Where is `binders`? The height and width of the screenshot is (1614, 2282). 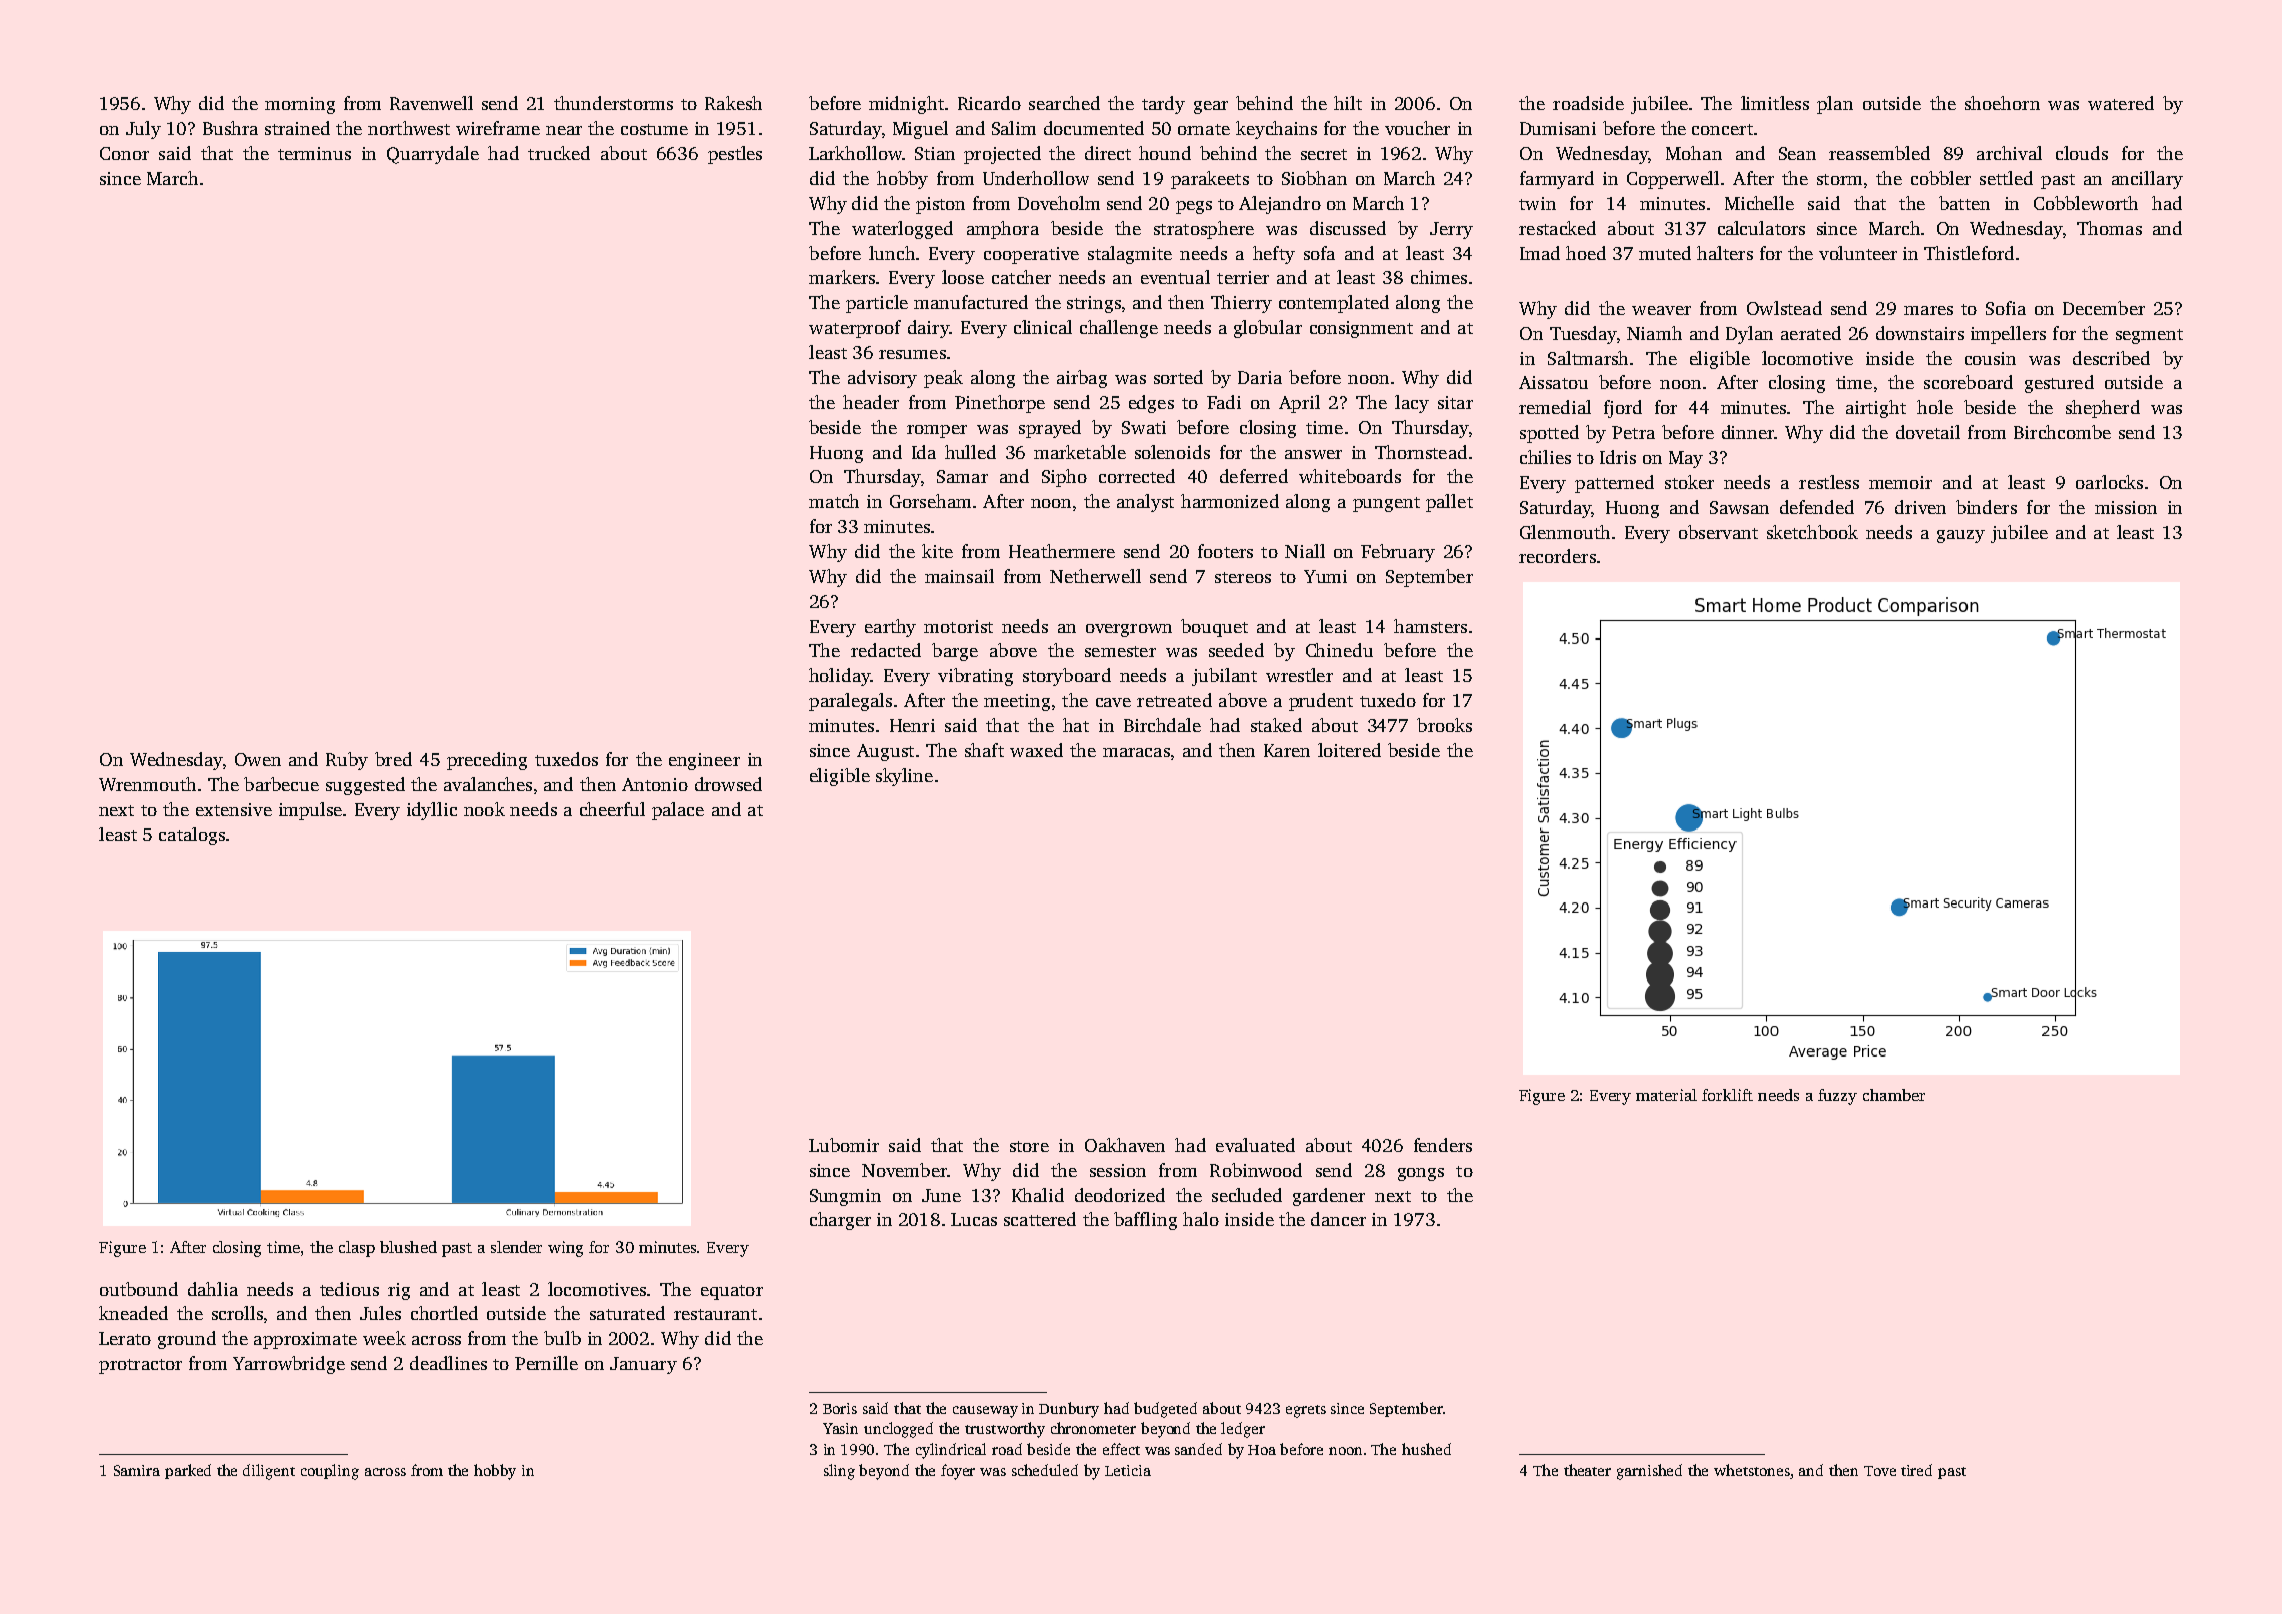
binders is located at coordinates (1986, 507).
